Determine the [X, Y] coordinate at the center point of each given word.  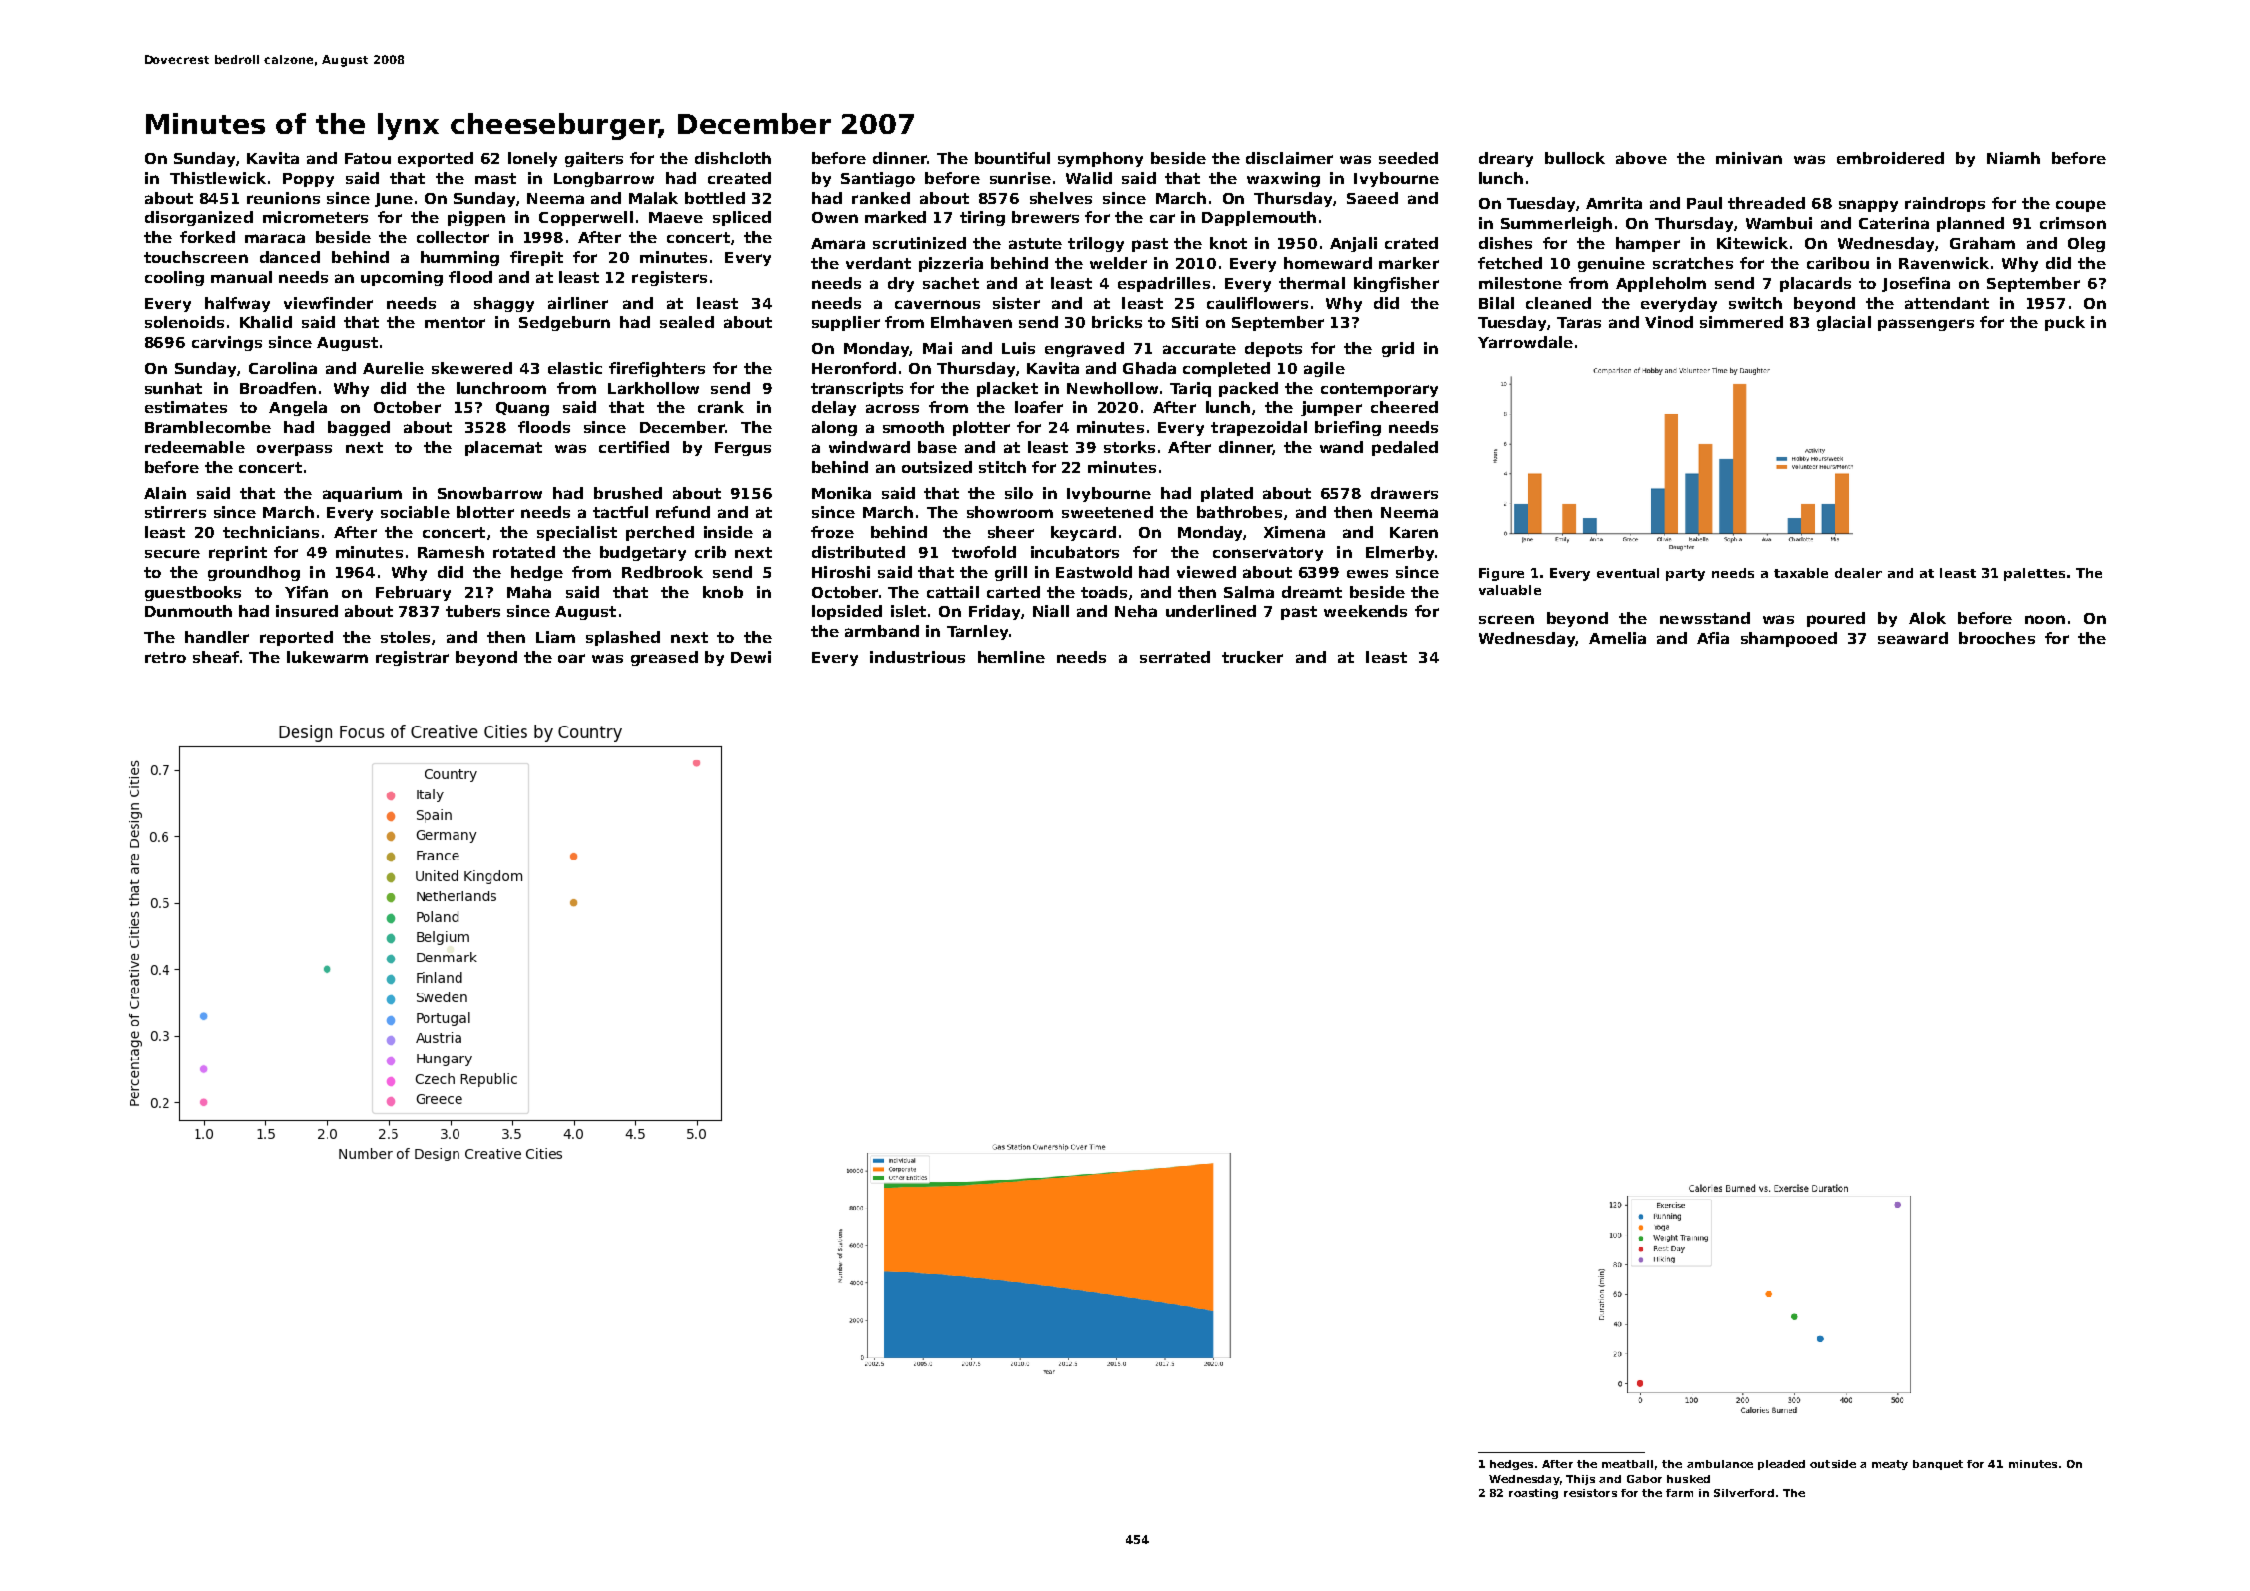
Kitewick [1752, 243]
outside [1833, 1464]
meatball [1627, 1464]
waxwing [1283, 179]
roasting [1533, 1494]
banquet [1938, 1465]
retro [165, 657]
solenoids [184, 322]
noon [2045, 619]
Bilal [1496, 303]
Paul [1704, 203]
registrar [412, 658]
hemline [1011, 657]
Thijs [1580, 1480]
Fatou [368, 158]
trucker [1252, 657]
